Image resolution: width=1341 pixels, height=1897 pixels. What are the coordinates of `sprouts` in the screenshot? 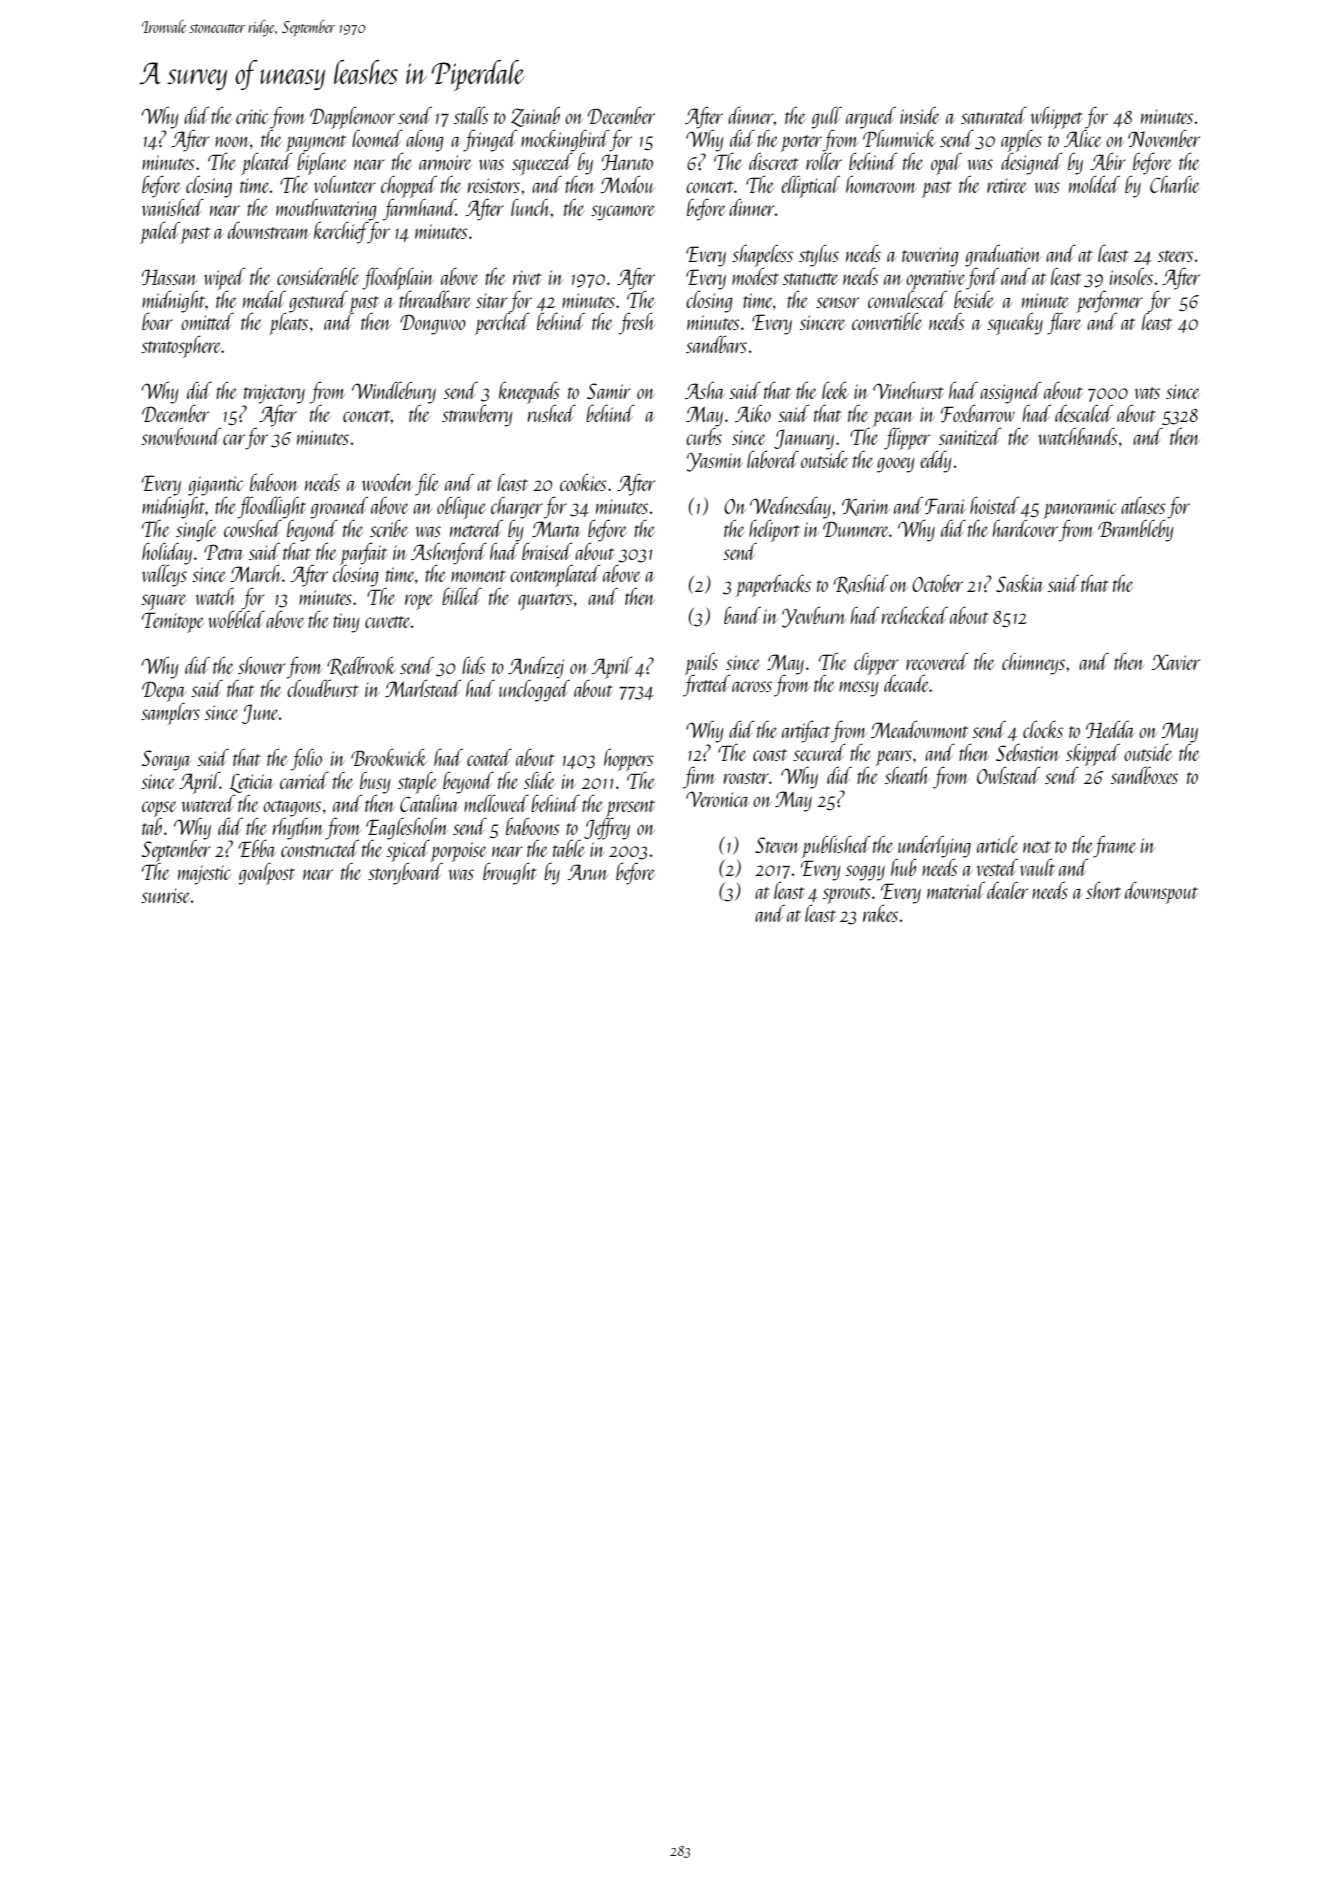 It's located at (847, 895).
